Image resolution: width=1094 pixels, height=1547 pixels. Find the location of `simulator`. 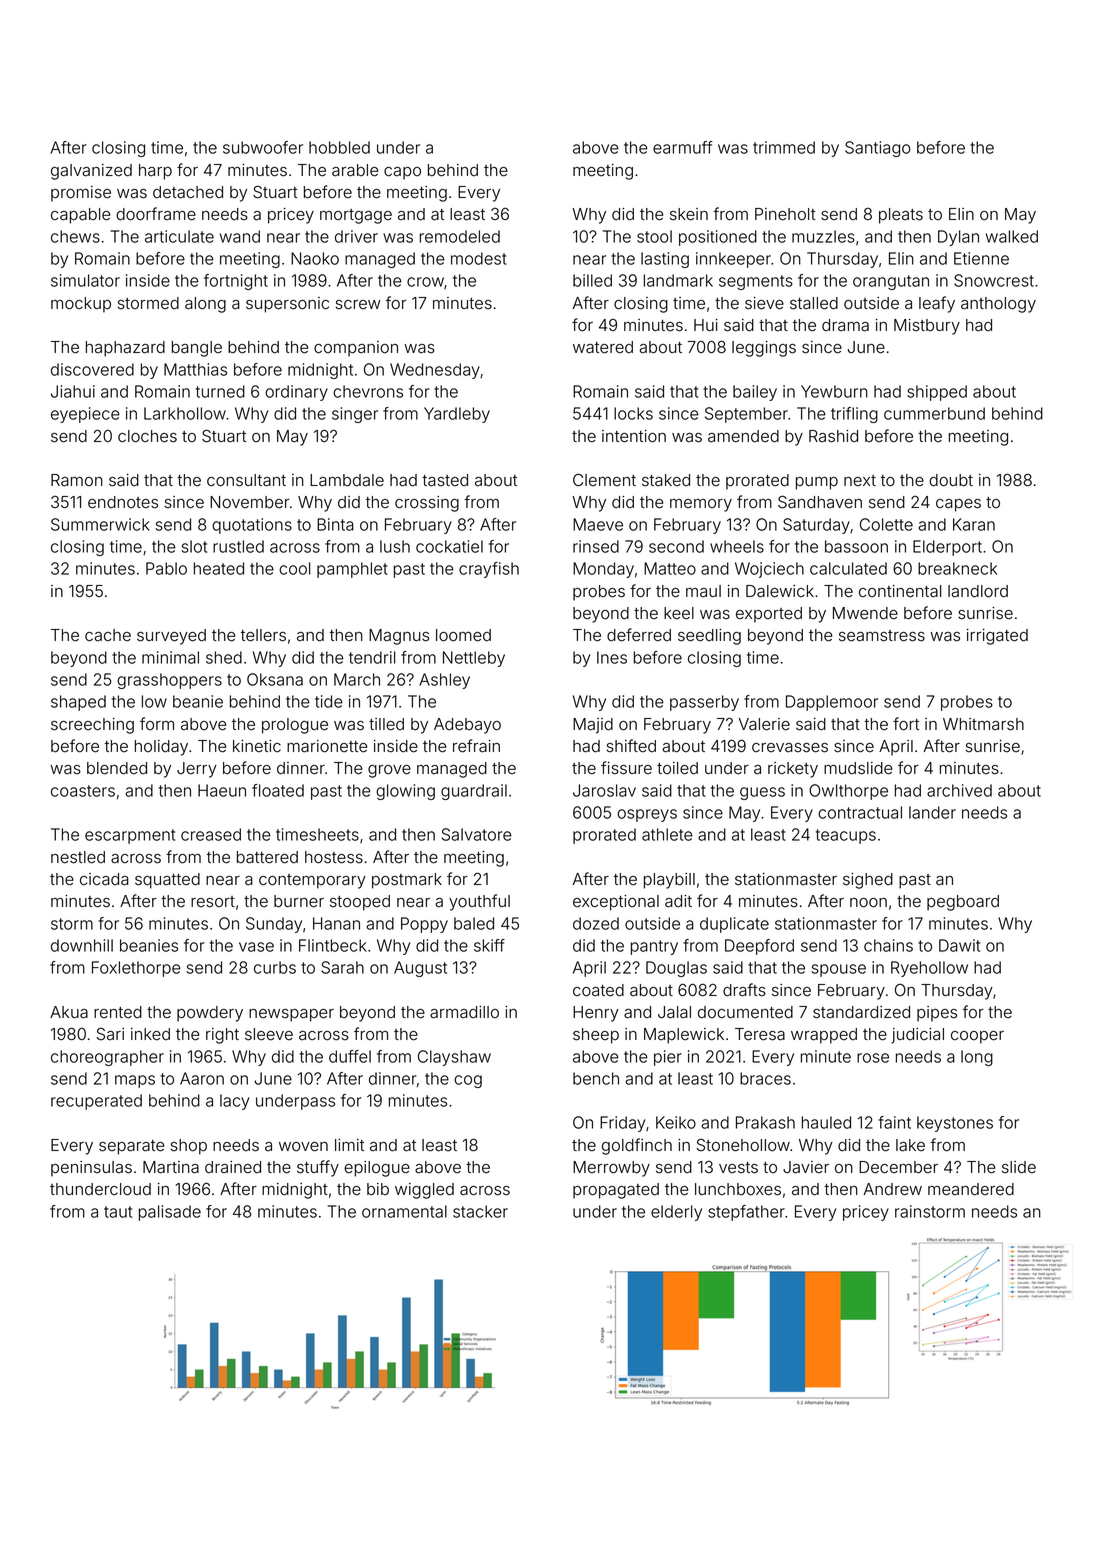

simulator is located at coordinates (85, 280).
